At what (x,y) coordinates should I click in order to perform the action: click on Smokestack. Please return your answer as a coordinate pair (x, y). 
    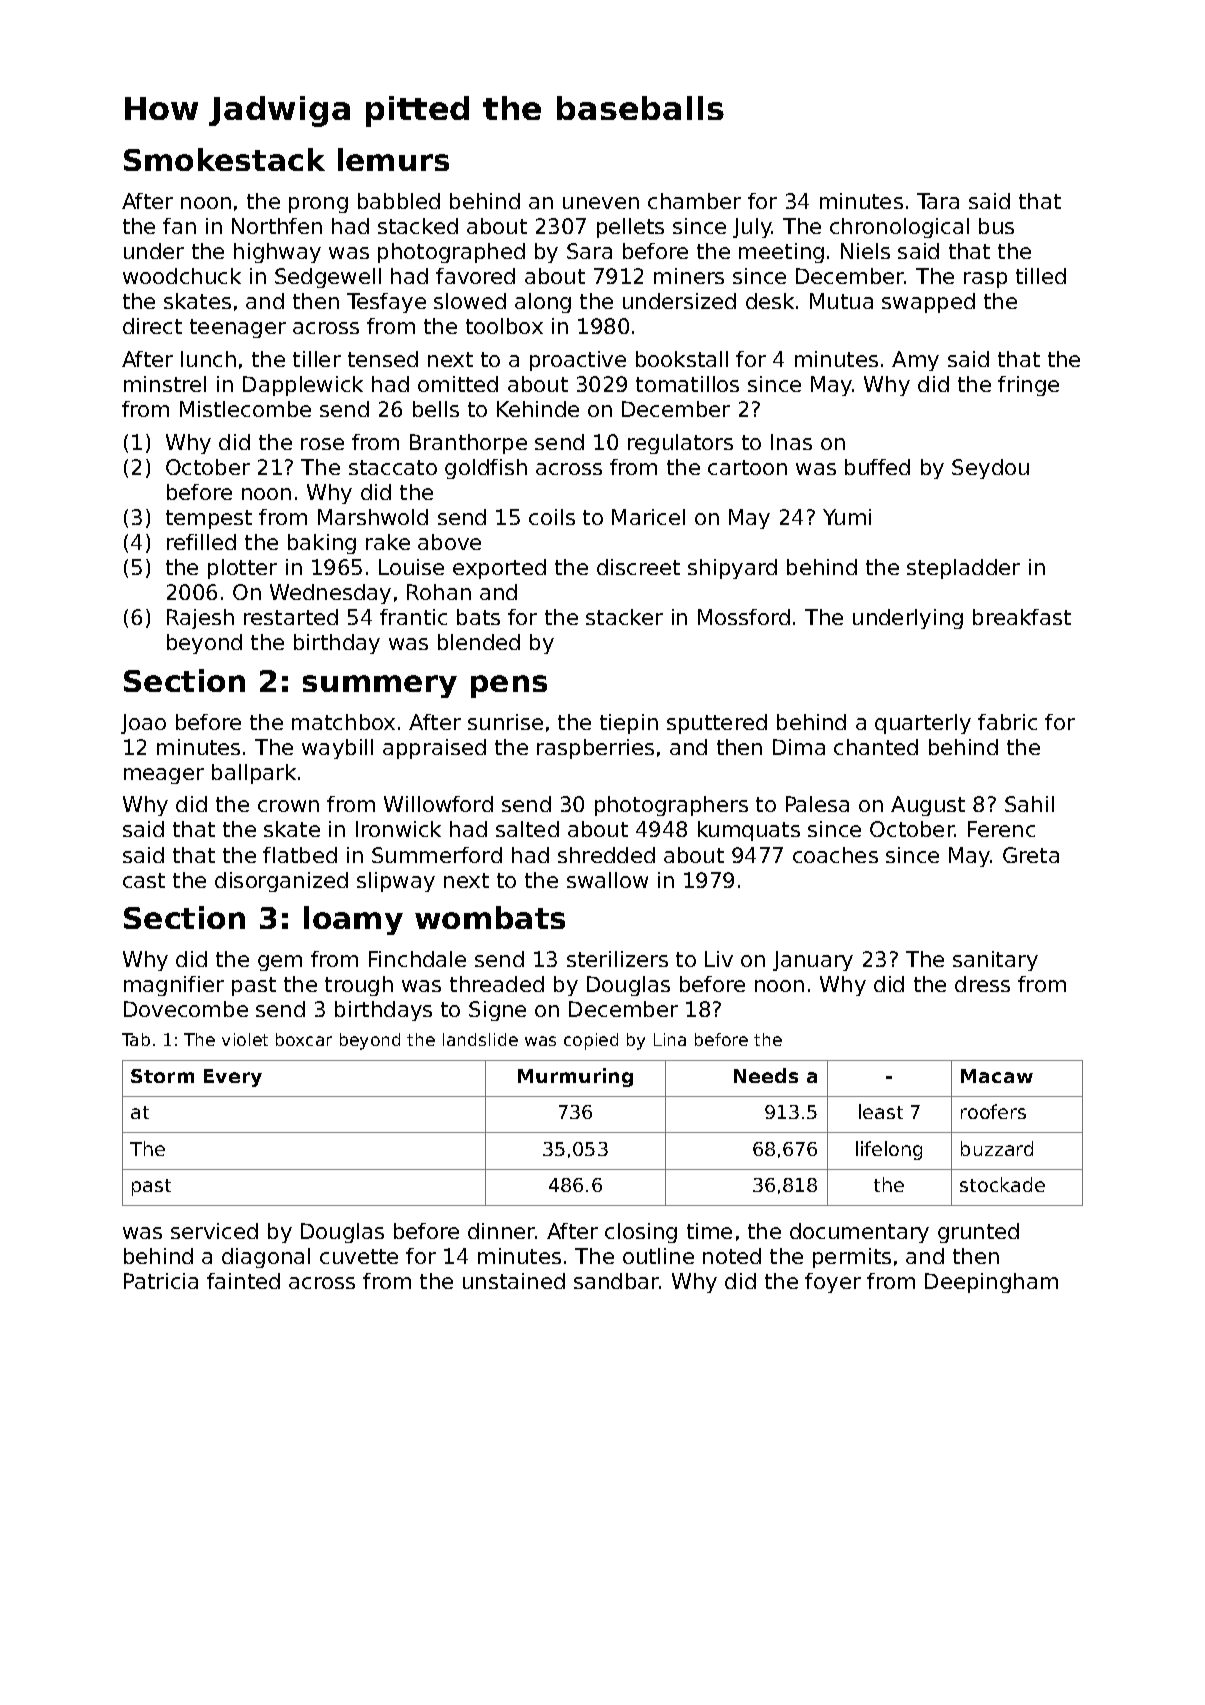
    Looking at the image, I should click on (224, 159).
